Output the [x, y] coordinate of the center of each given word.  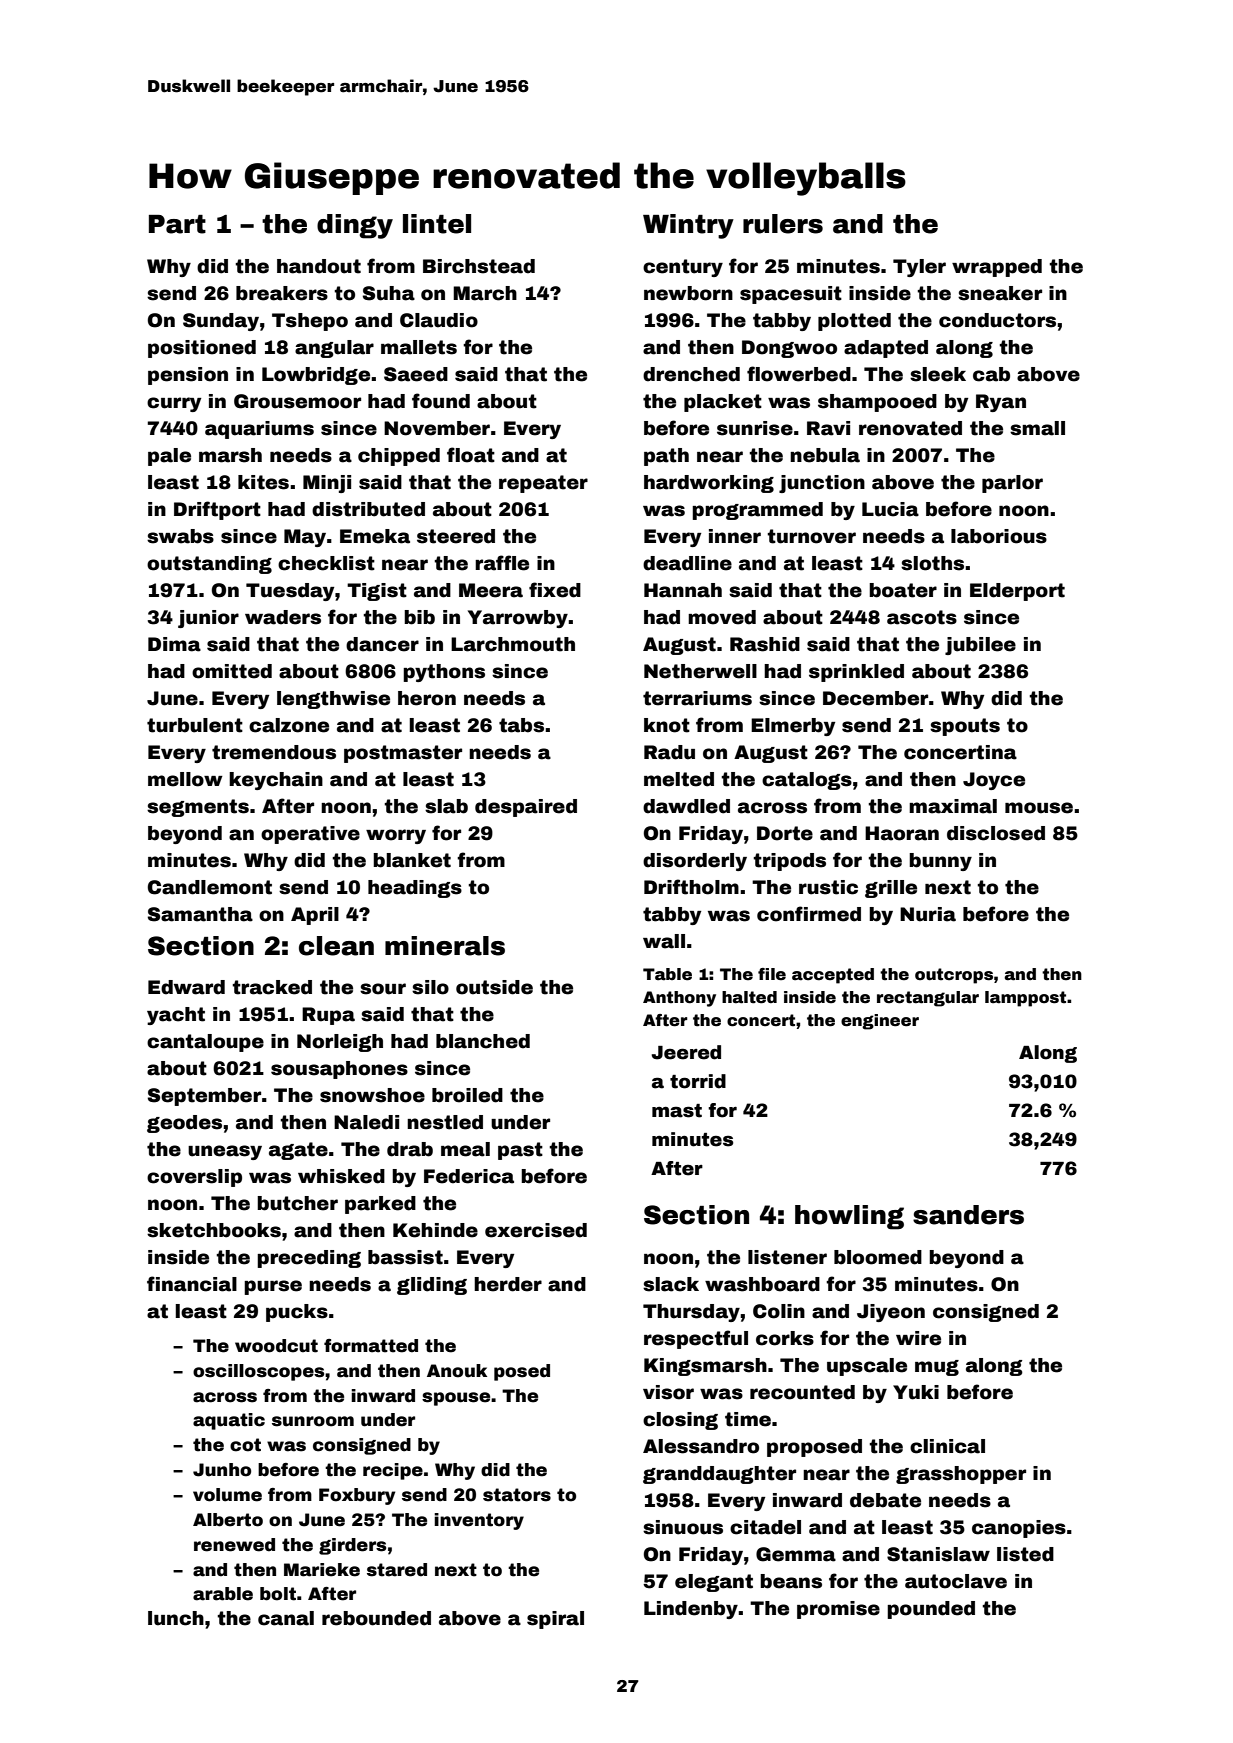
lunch [176, 1618]
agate [298, 1151]
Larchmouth [513, 644]
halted [749, 997]
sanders [968, 1215]
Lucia [890, 509]
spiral [555, 1620]
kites [263, 482]
